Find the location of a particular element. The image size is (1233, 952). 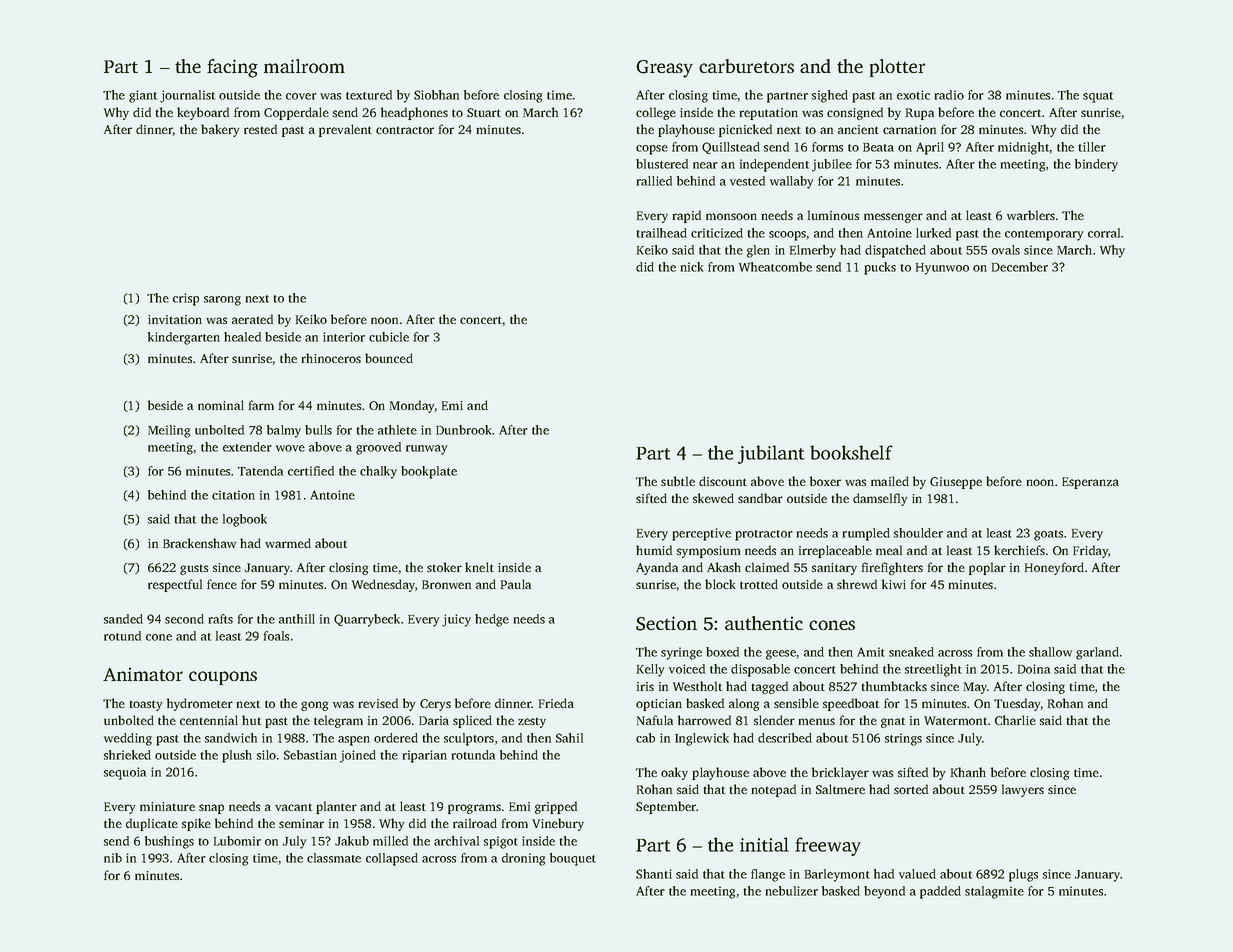

plotter is located at coordinates (897, 68).
